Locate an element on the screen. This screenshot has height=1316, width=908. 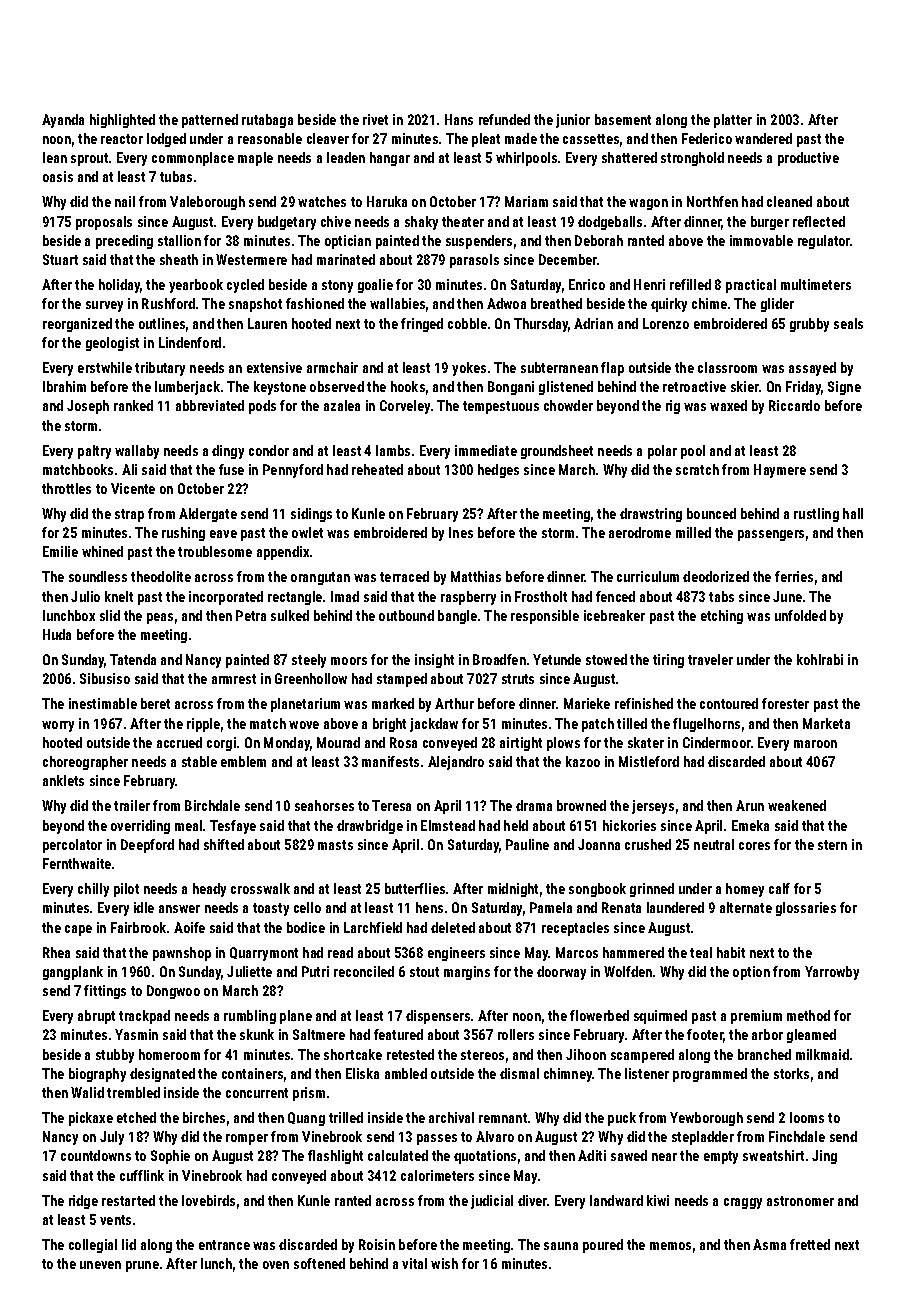
meal is located at coordinates (188, 825).
